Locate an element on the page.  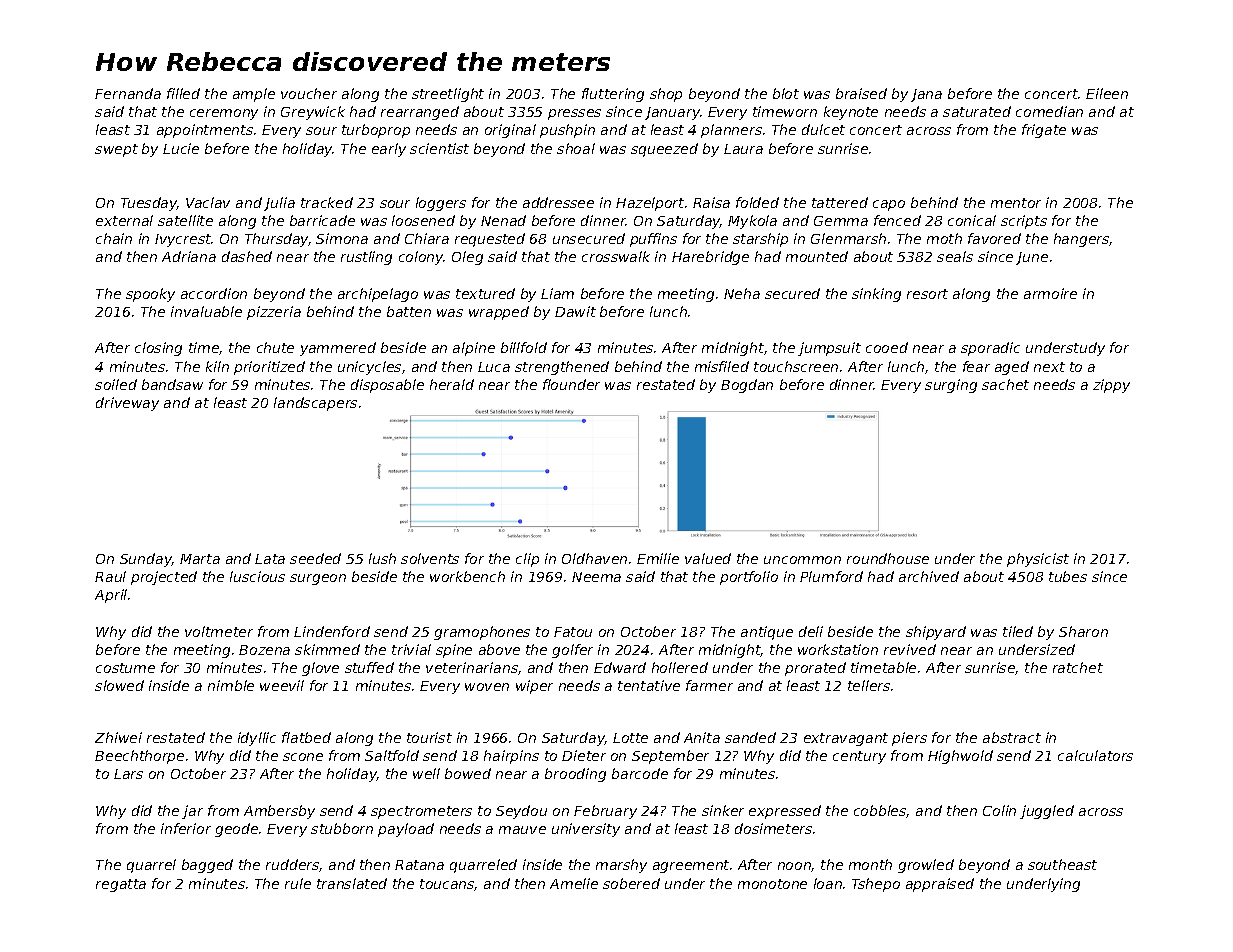
Seydou is located at coordinates (521, 812).
